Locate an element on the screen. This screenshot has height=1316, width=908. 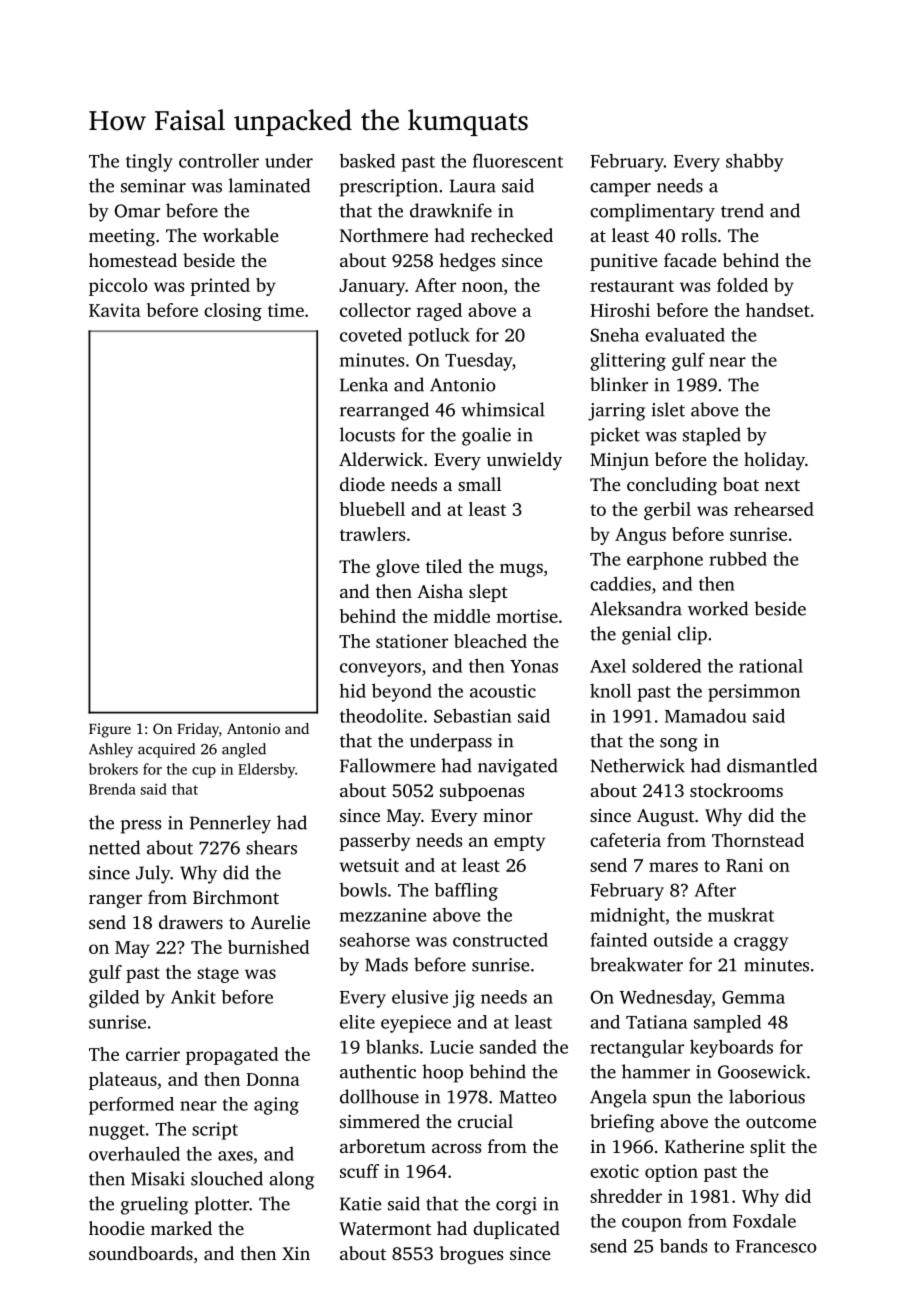
trawlers is located at coordinates (372, 534).
